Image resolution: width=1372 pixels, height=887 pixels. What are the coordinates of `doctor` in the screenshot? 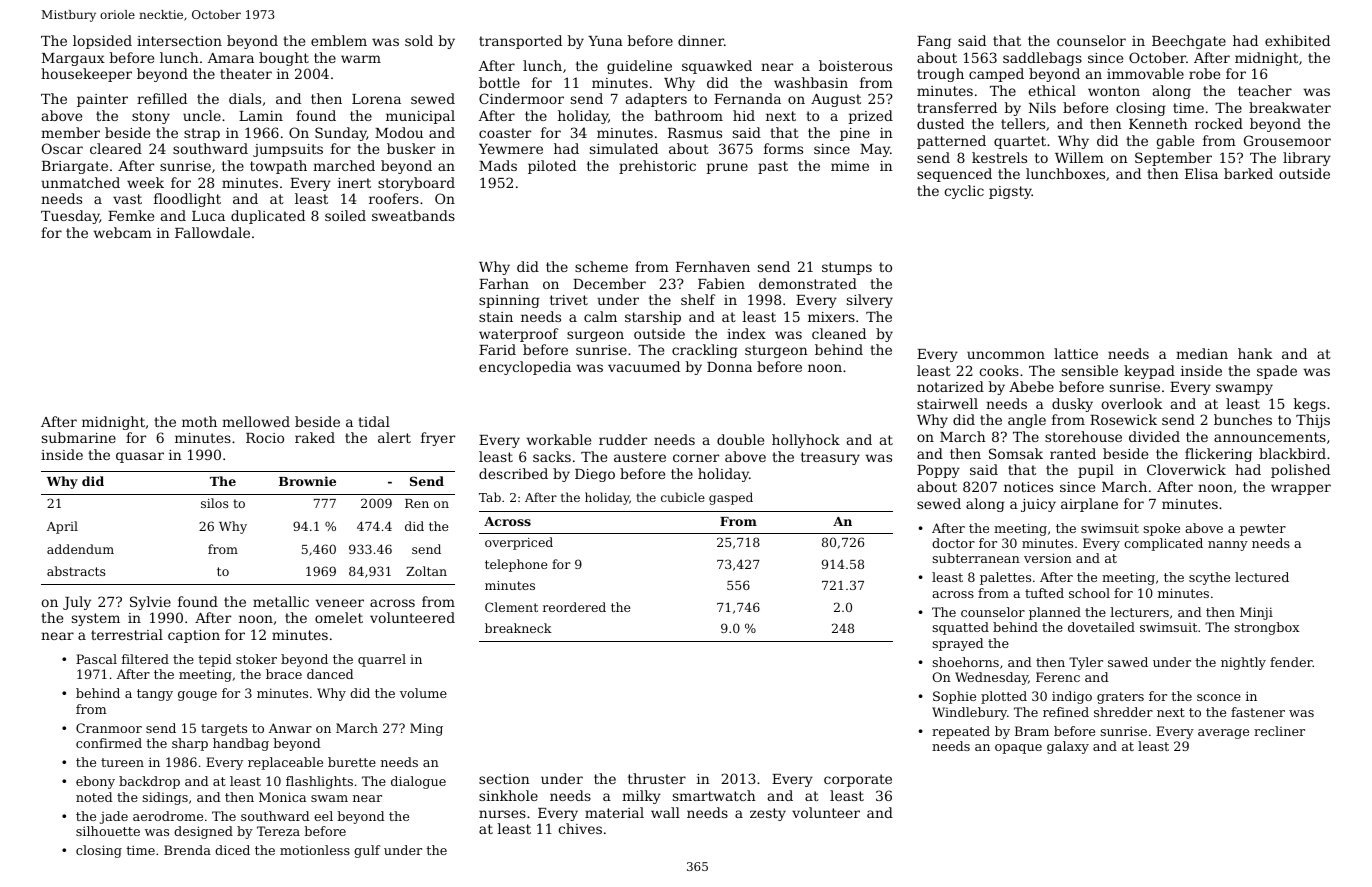 It's located at (953, 543).
